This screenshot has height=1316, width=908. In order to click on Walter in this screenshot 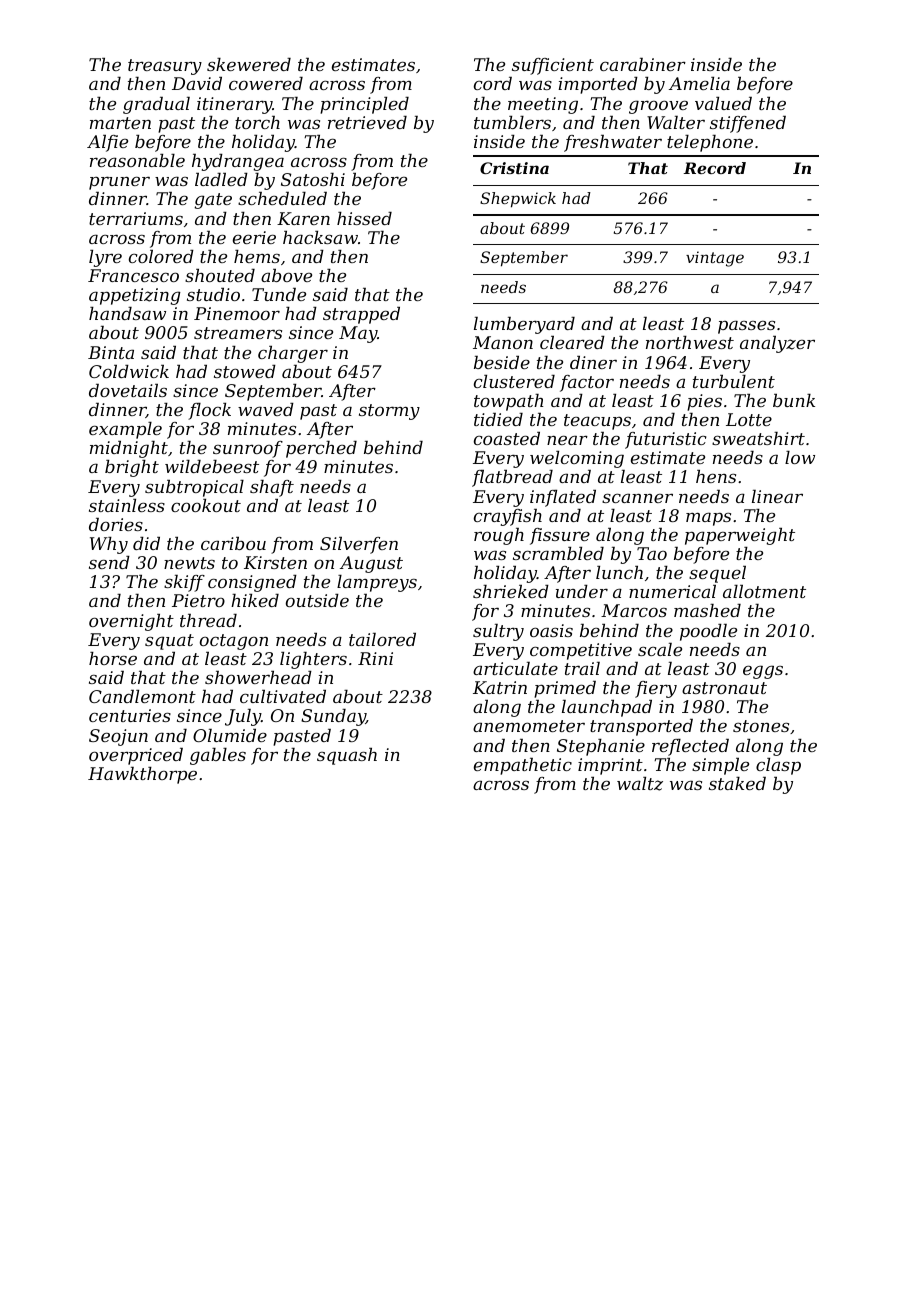, I will do `click(676, 122)`.
